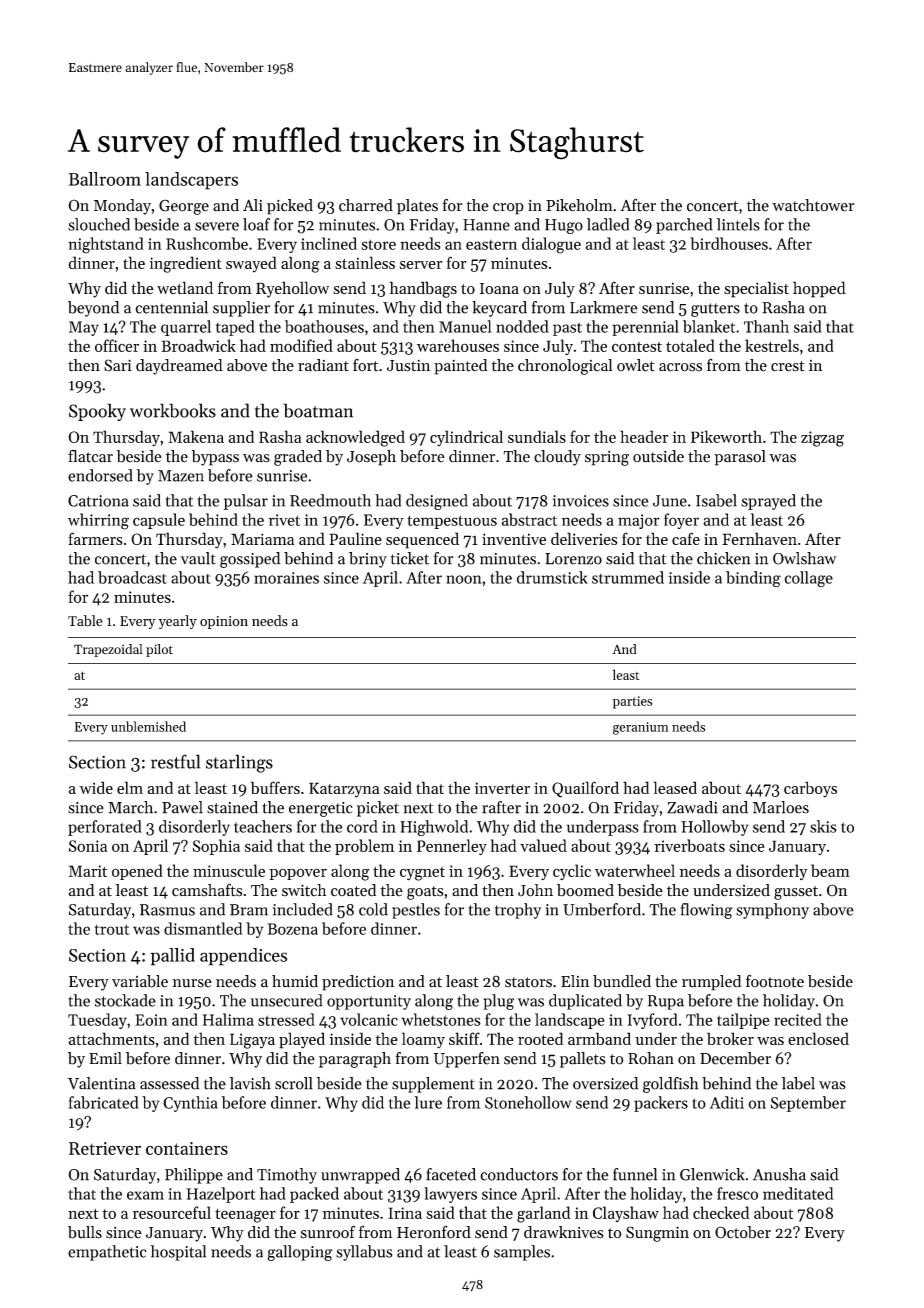  I want to click on strummed, so click(628, 577).
